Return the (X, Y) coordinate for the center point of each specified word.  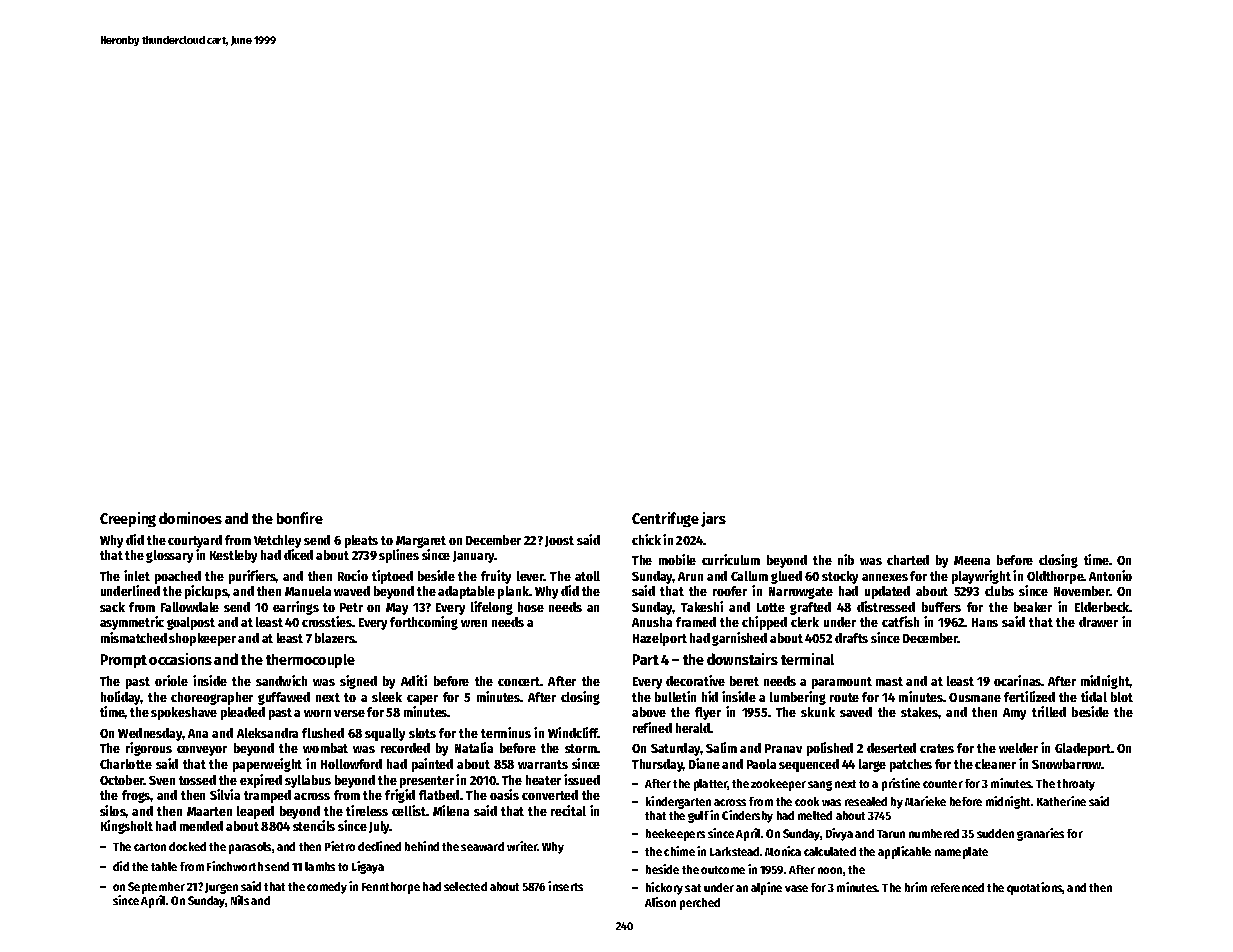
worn (317, 713)
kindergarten (678, 802)
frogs (136, 796)
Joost (559, 541)
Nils (240, 900)
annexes (885, 577)
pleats (361, 541)
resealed (866, 801)
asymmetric (132, 623)
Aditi (414, 680)
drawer (1098, 622)
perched (700, 904)
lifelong (492, 608)
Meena (972, 560)
